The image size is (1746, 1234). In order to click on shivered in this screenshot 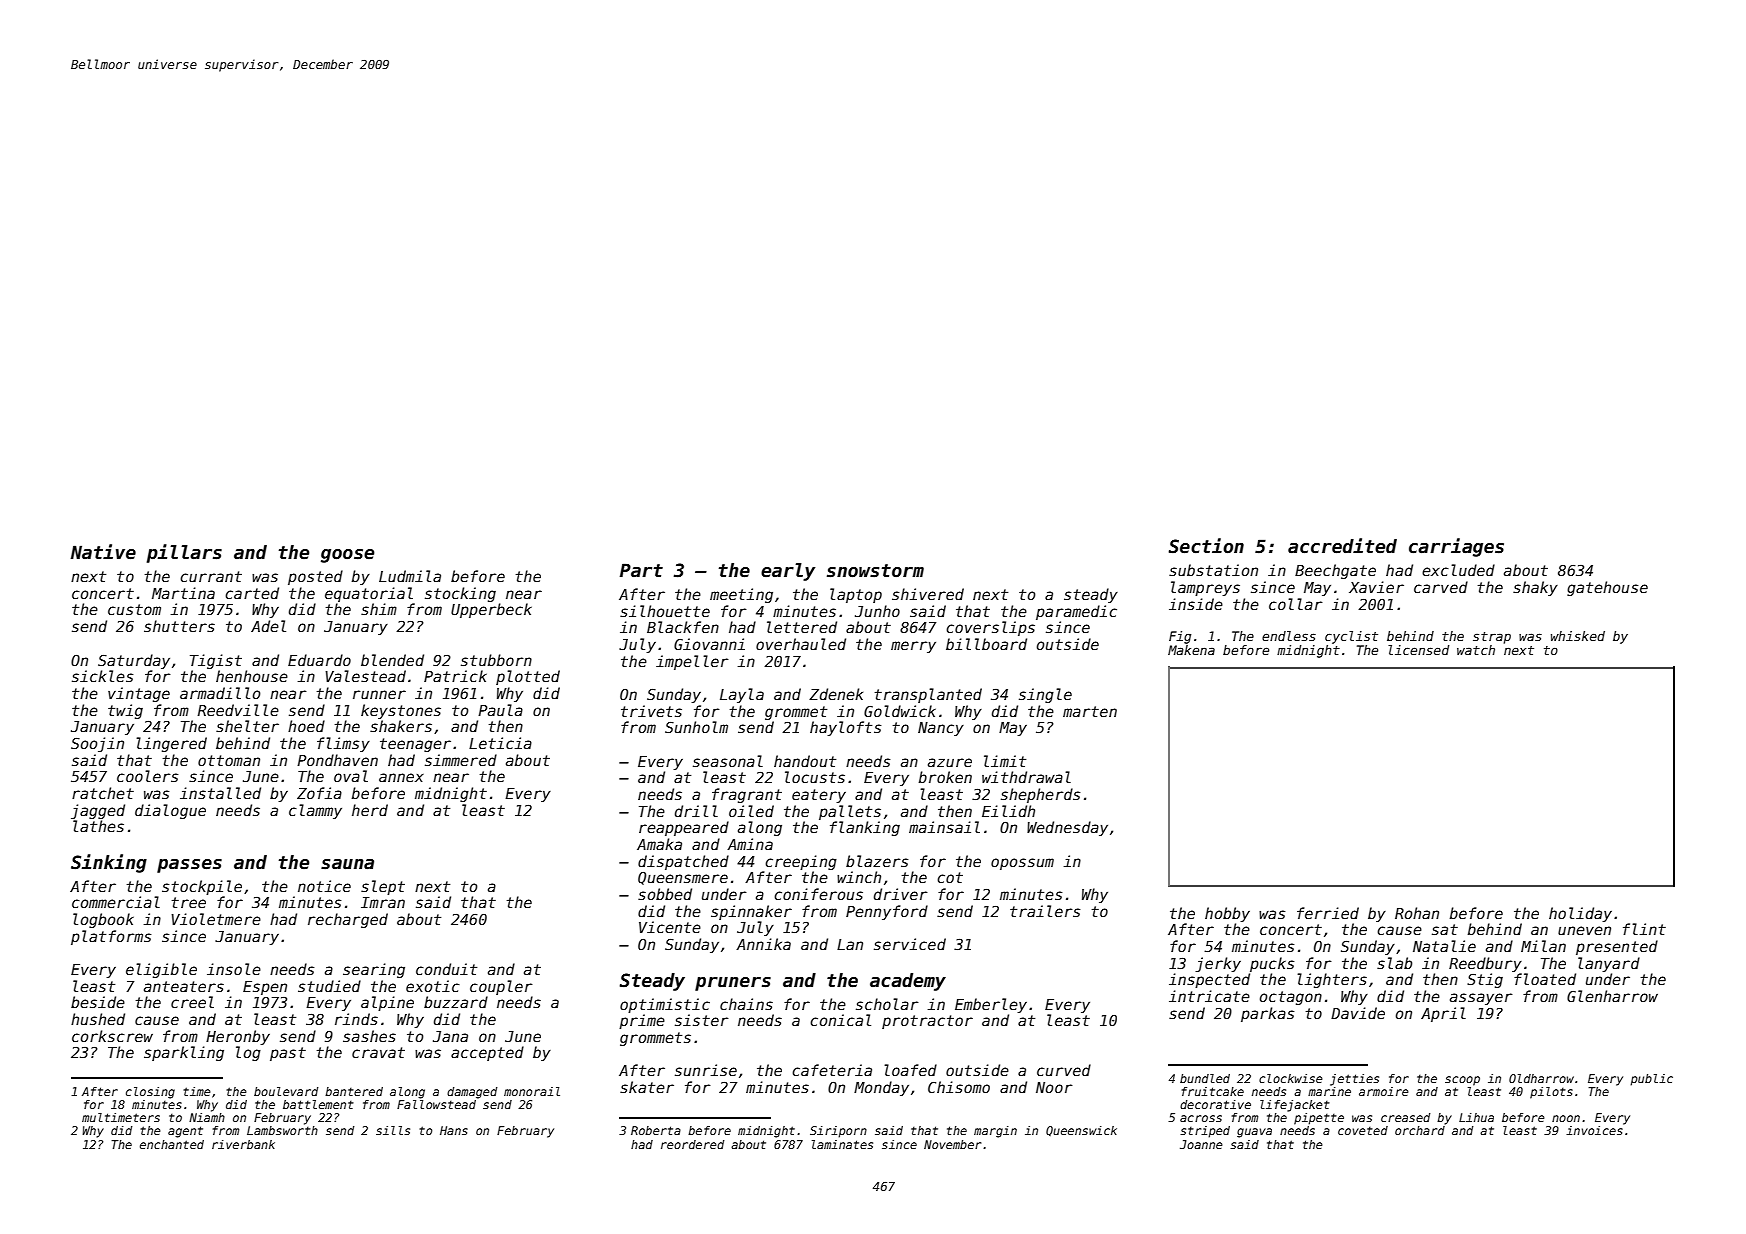, I will do `click(928, 594)`.
